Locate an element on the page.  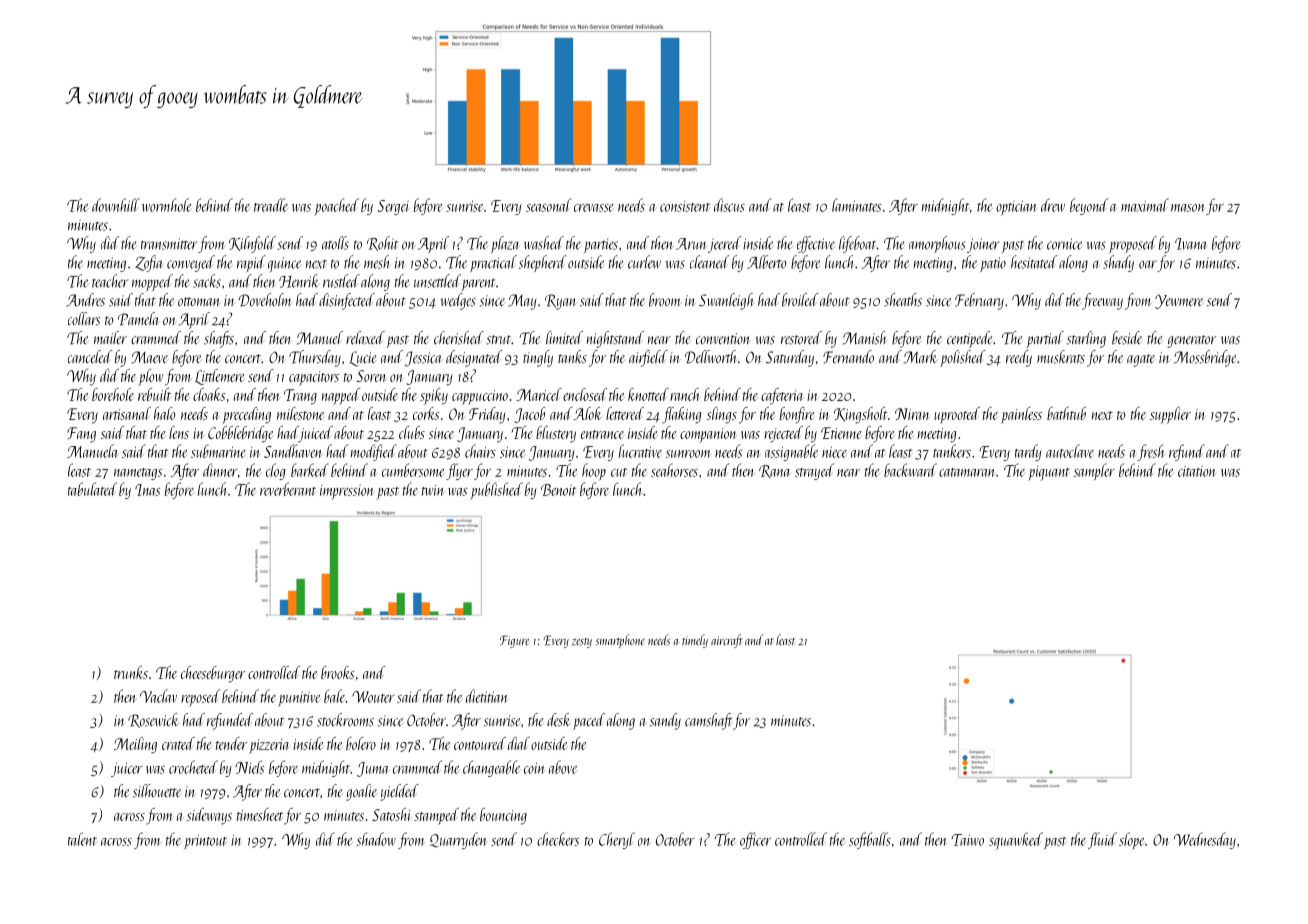
Yewmere is located at coordinates (1179, 301).
